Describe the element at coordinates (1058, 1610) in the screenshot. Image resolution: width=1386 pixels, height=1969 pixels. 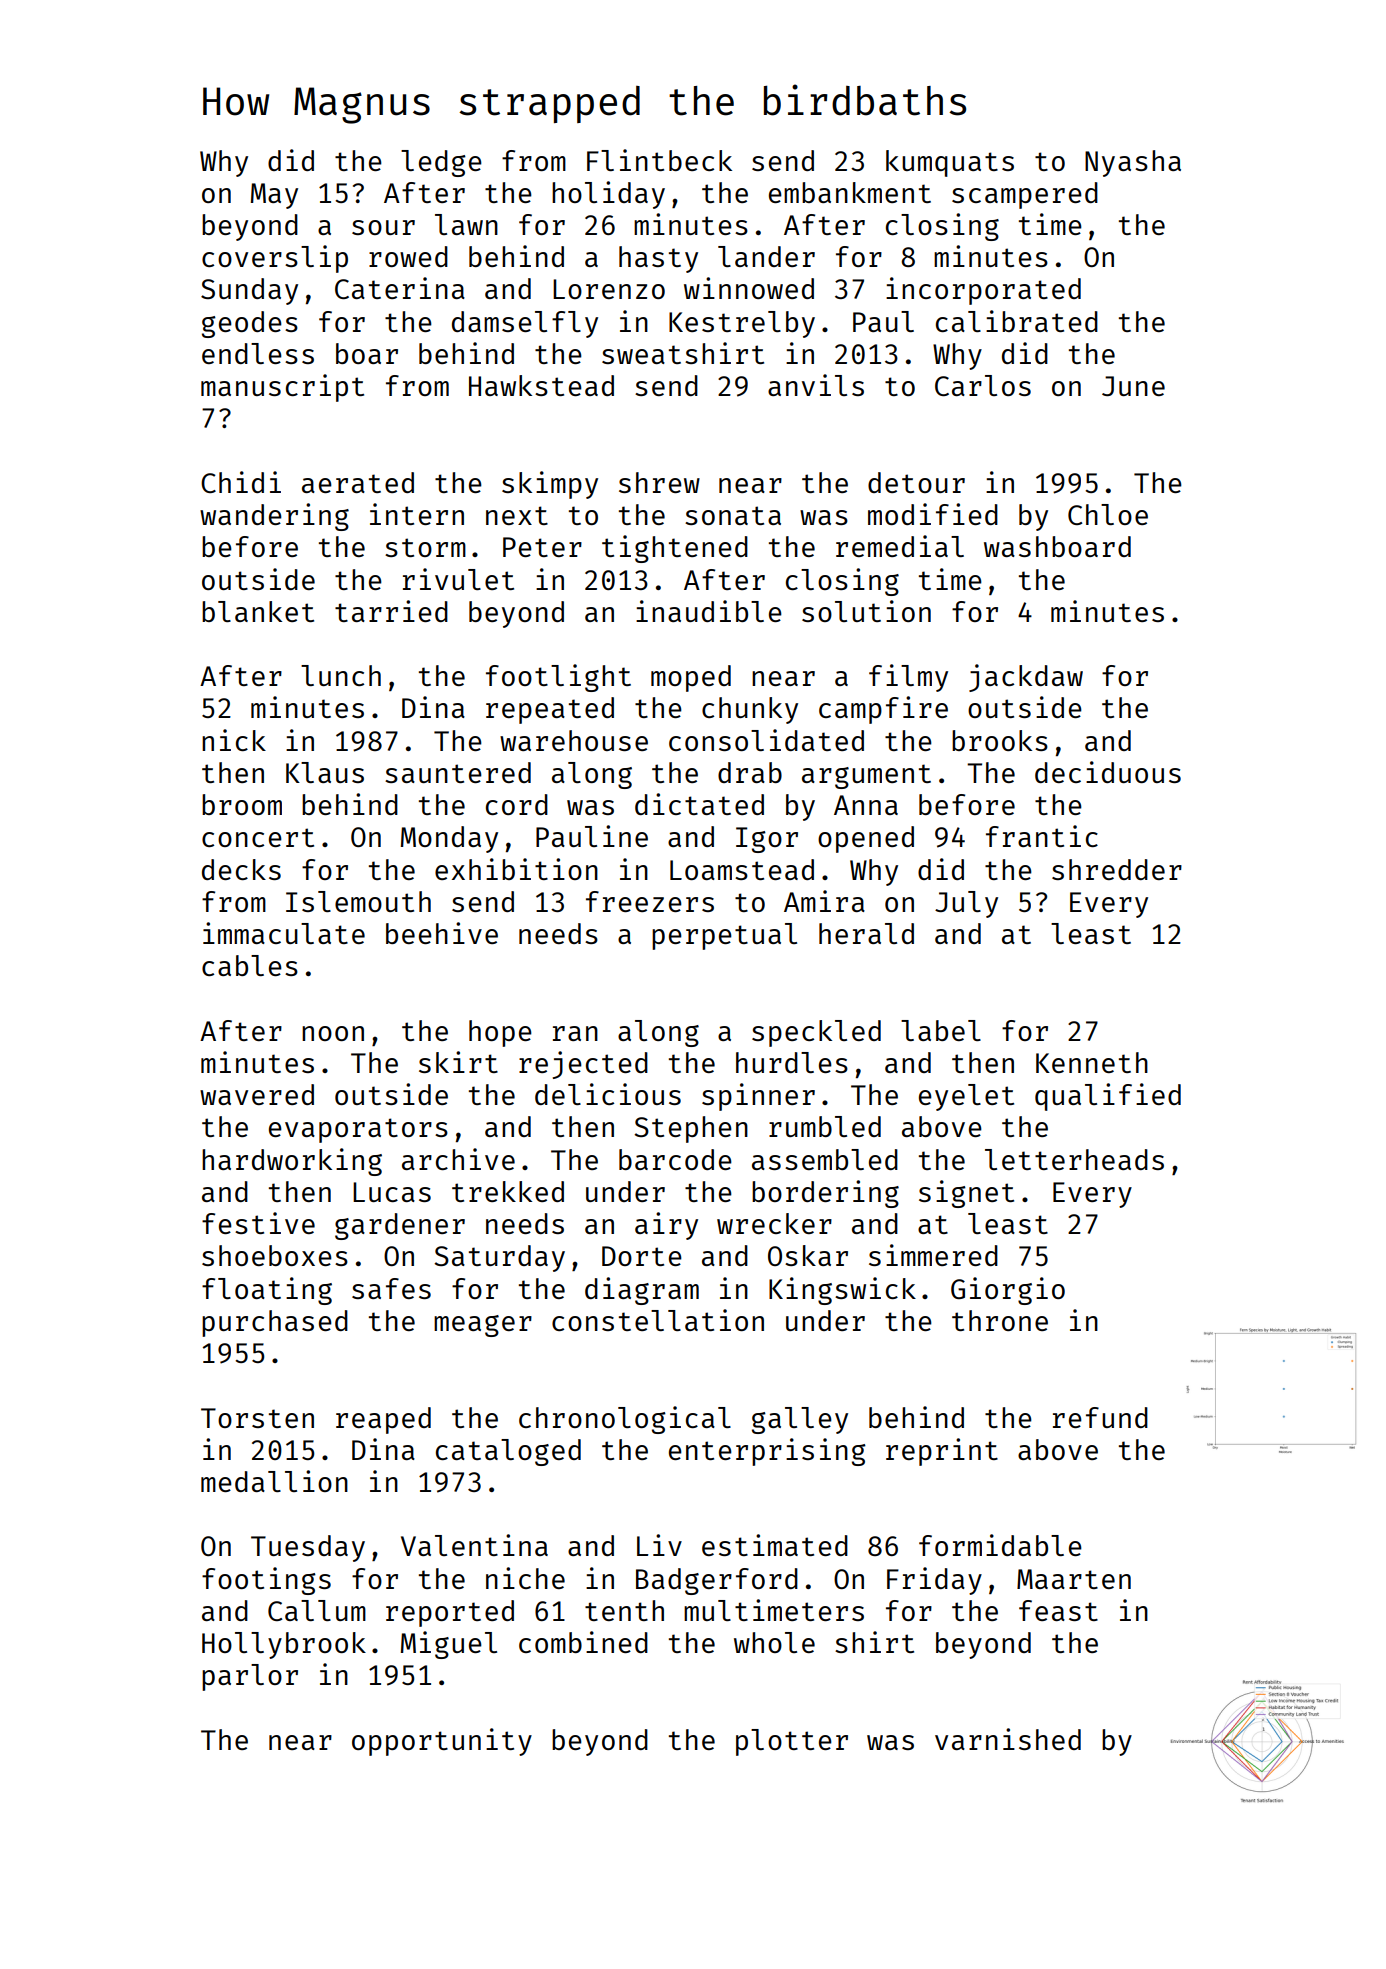
I see `feast` at that location.
